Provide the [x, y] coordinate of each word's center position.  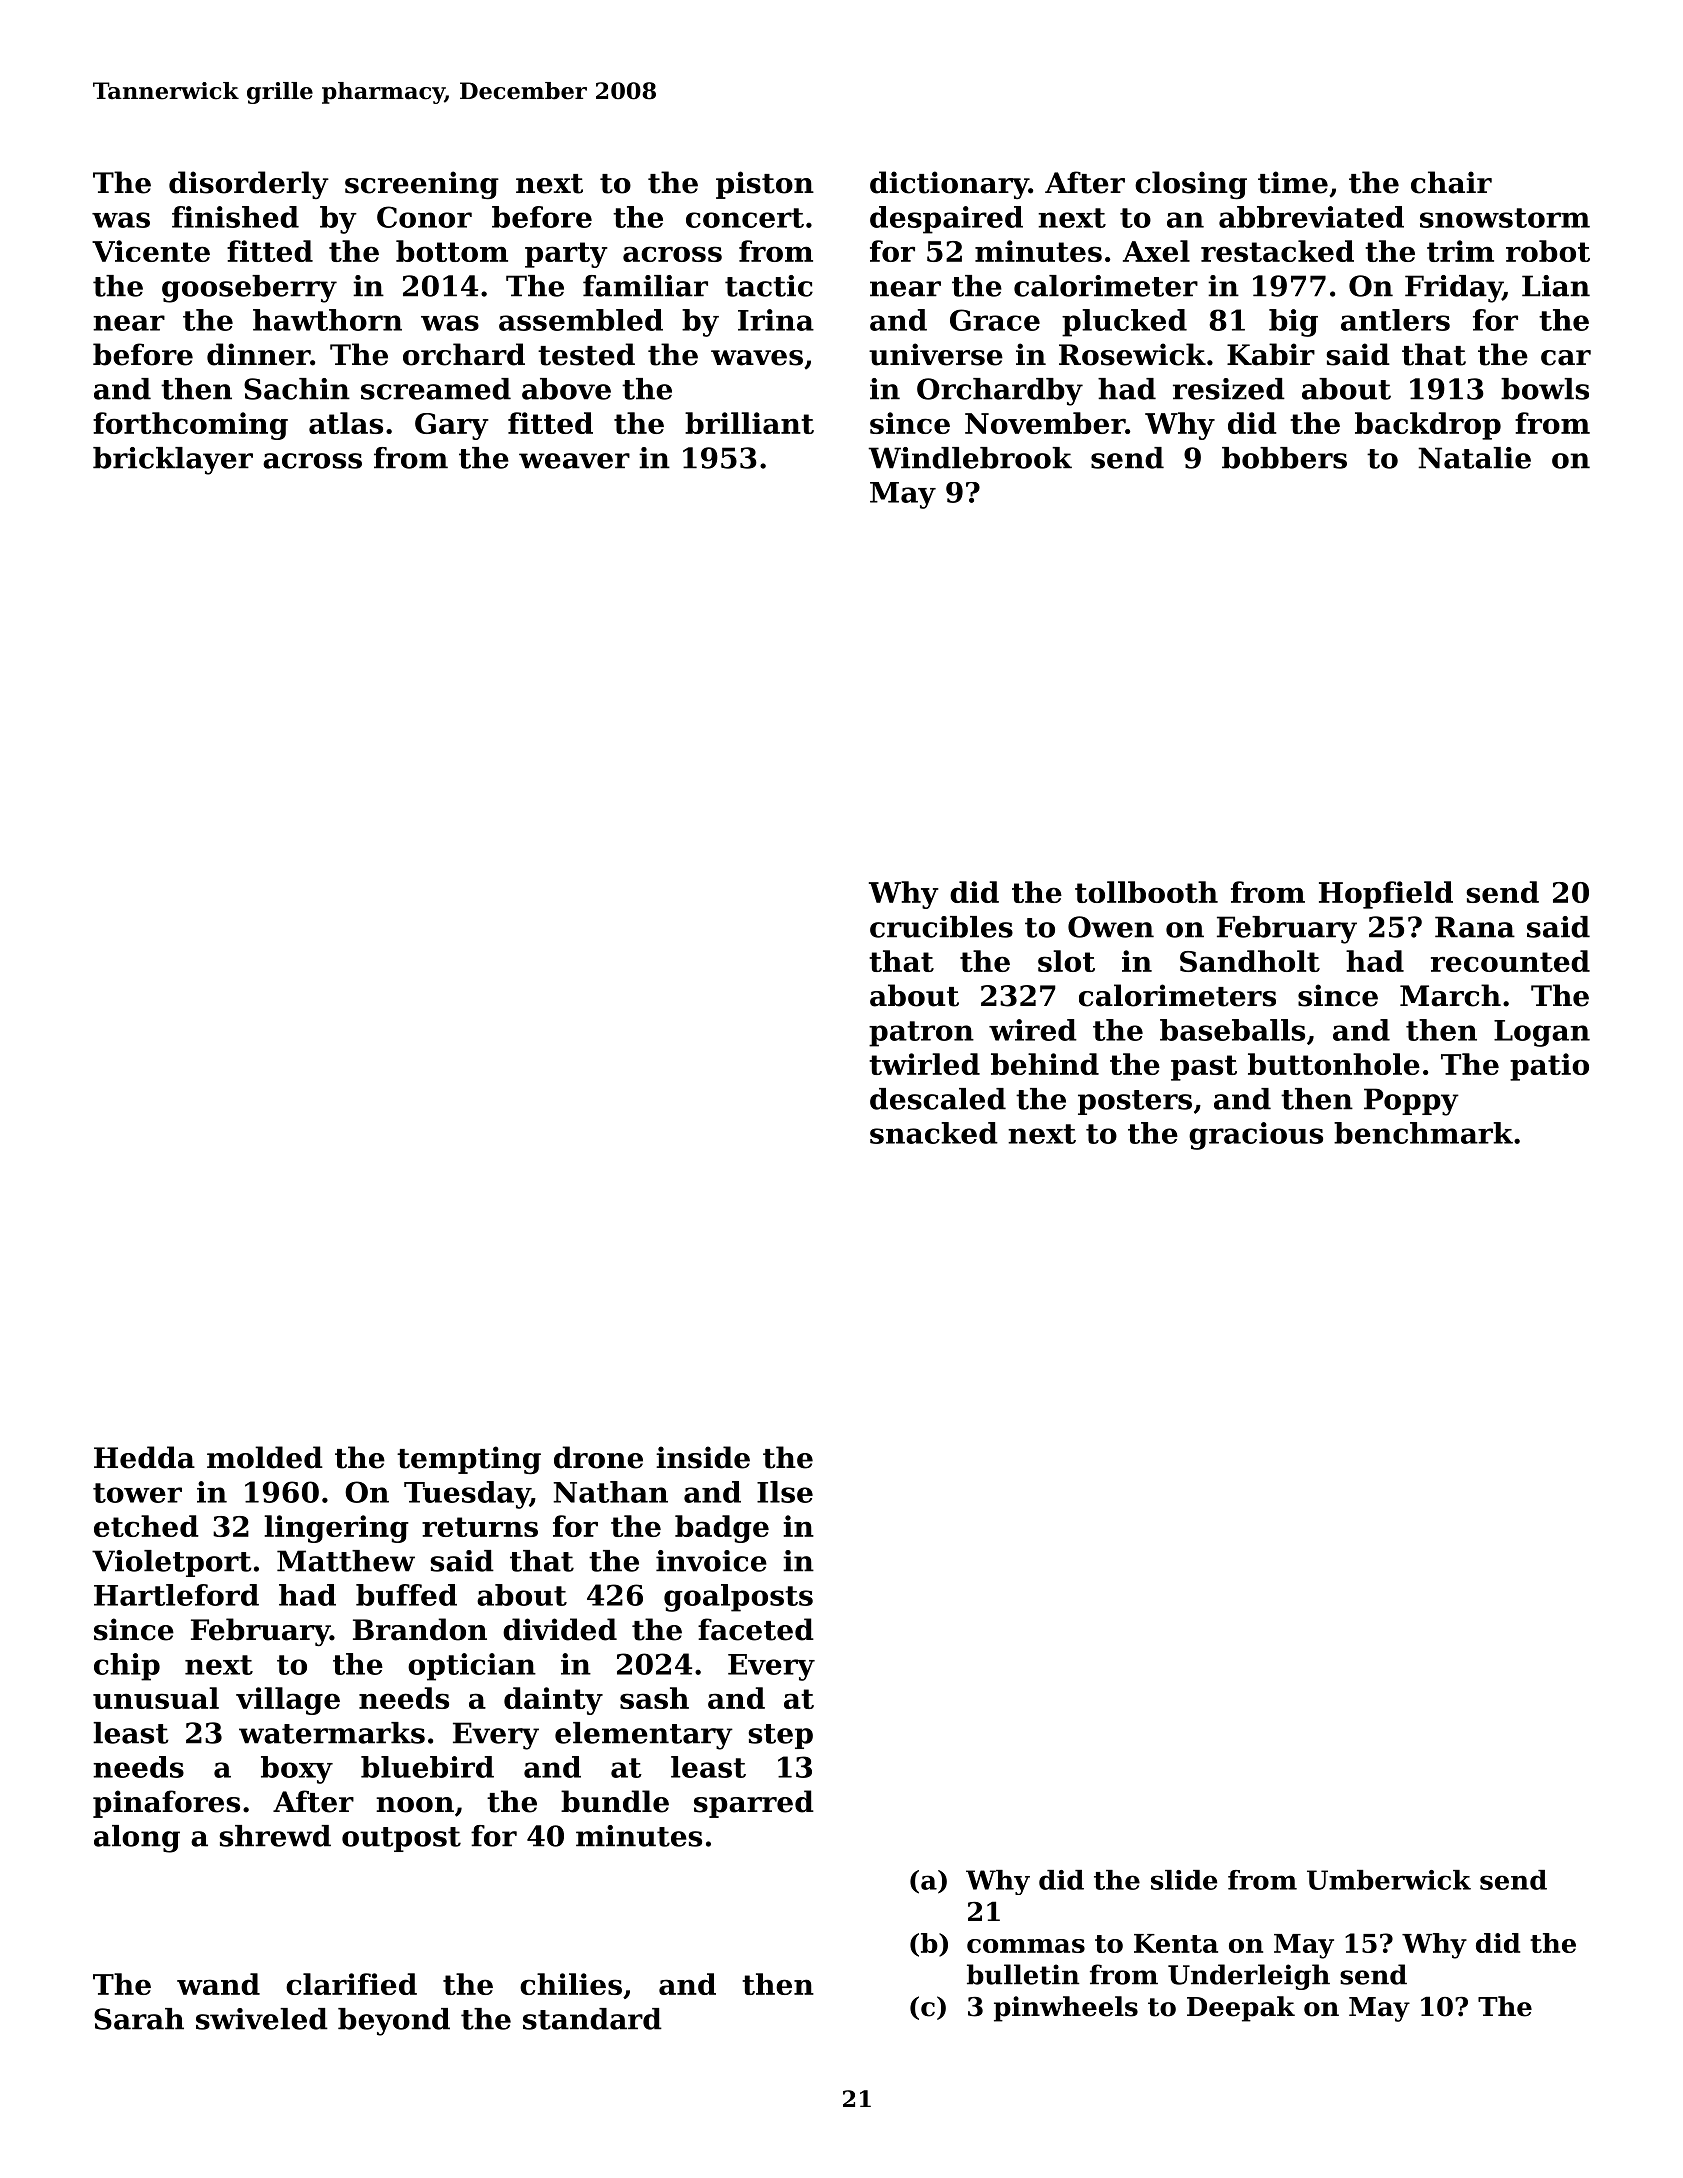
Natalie [1474, 458]
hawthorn [327, 320]
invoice [711, 1561]
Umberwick [1389, 1880]
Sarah [139, 2019]
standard [592, 2019]
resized [1229, 389]
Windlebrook [970, 458]
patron [921, 1034]
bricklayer [173, 461]
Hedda [144, 1457]
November [1045, 423]
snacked [934, 1133]
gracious [1256, 1136]
